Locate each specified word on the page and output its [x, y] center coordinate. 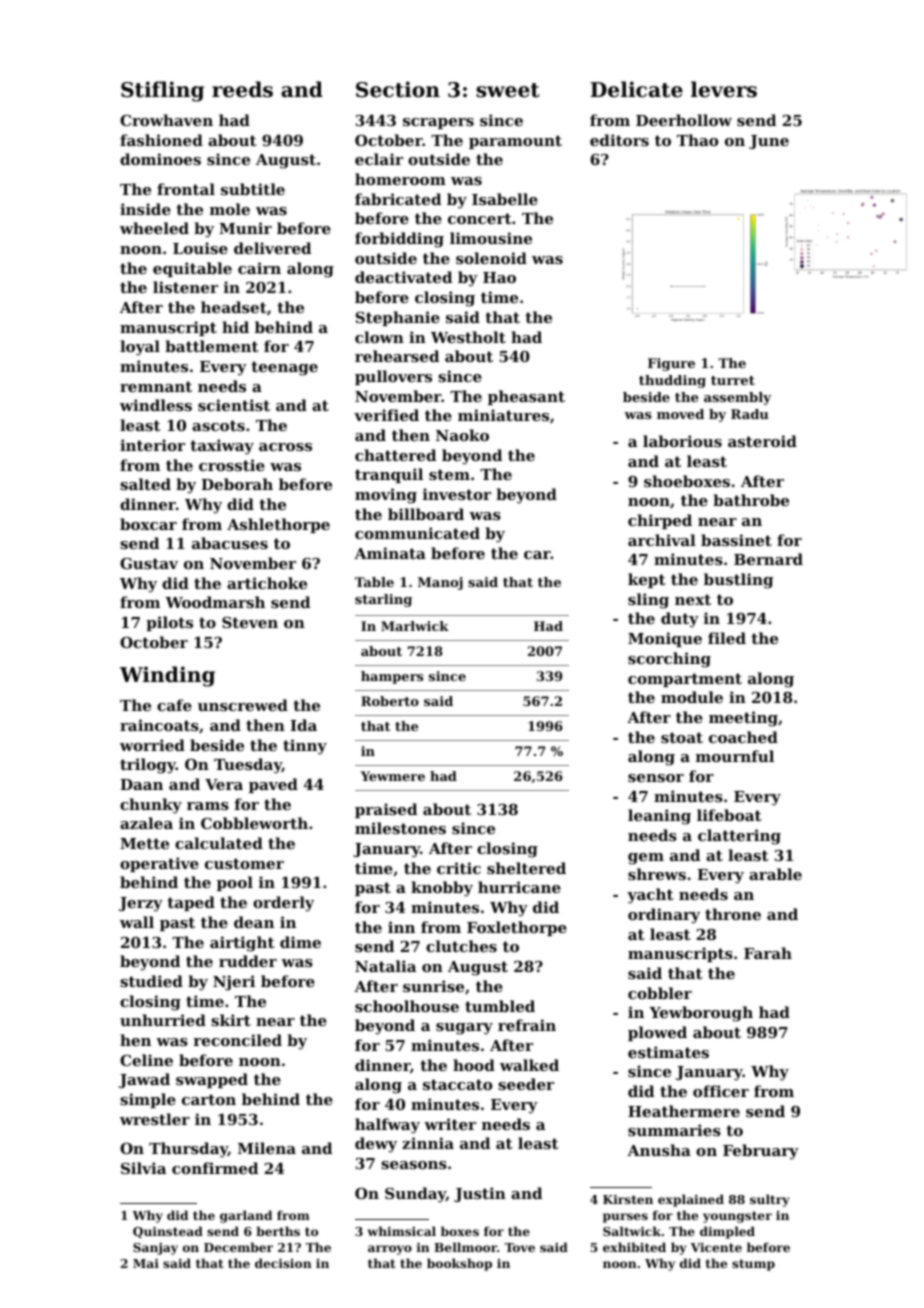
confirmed [215, 1168]
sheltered [526, 868]
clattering [739, 837]
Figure [671, 364]
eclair [379, 159]
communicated [417, 533]
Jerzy [141, 904]
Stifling [162, 91]
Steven [250, 622]
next [693, 599]
